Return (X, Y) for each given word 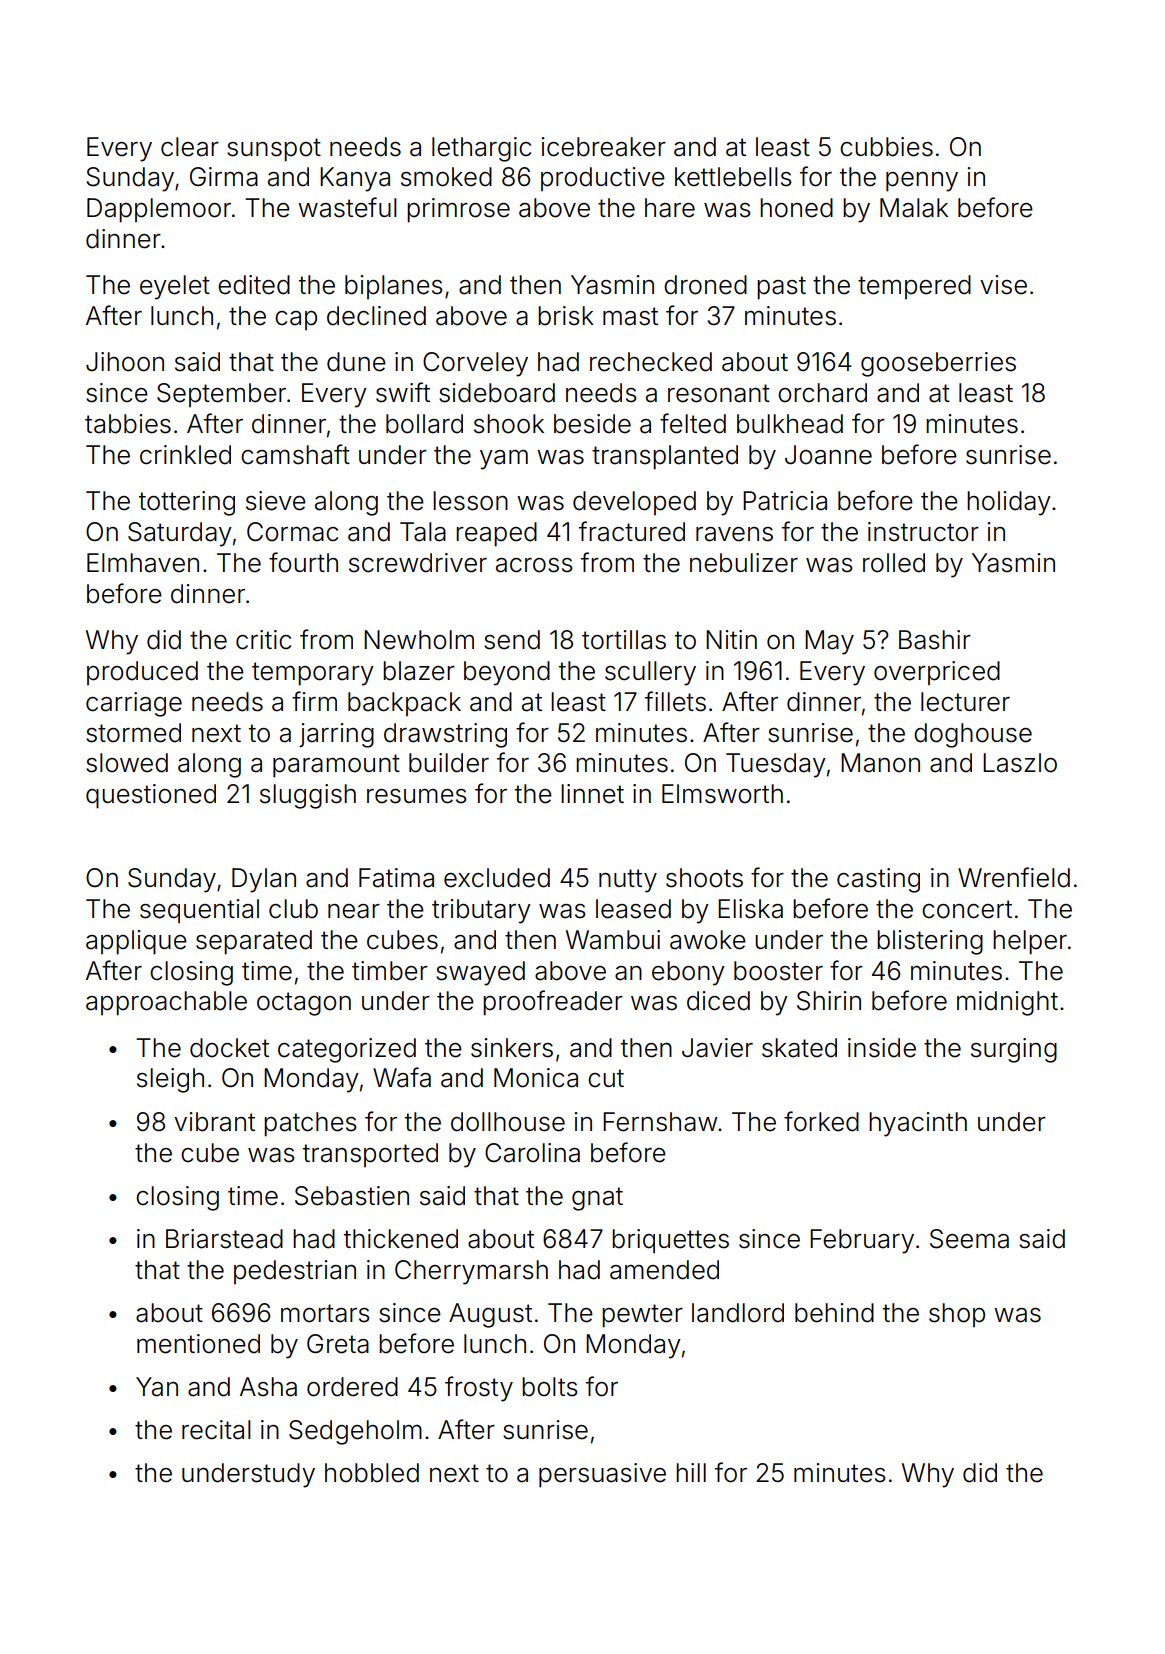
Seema (969, 1239)
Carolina (532, 1153)
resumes (417, 796)
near (354, 911)
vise (1003, 285)
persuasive (602, 1475)
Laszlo (1020, 763)
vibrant (214, 1122)
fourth (303, 562)
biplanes (394, 287)
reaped (496, 534)
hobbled (372, 1473)
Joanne (828, 455)
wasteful (347, 207)
